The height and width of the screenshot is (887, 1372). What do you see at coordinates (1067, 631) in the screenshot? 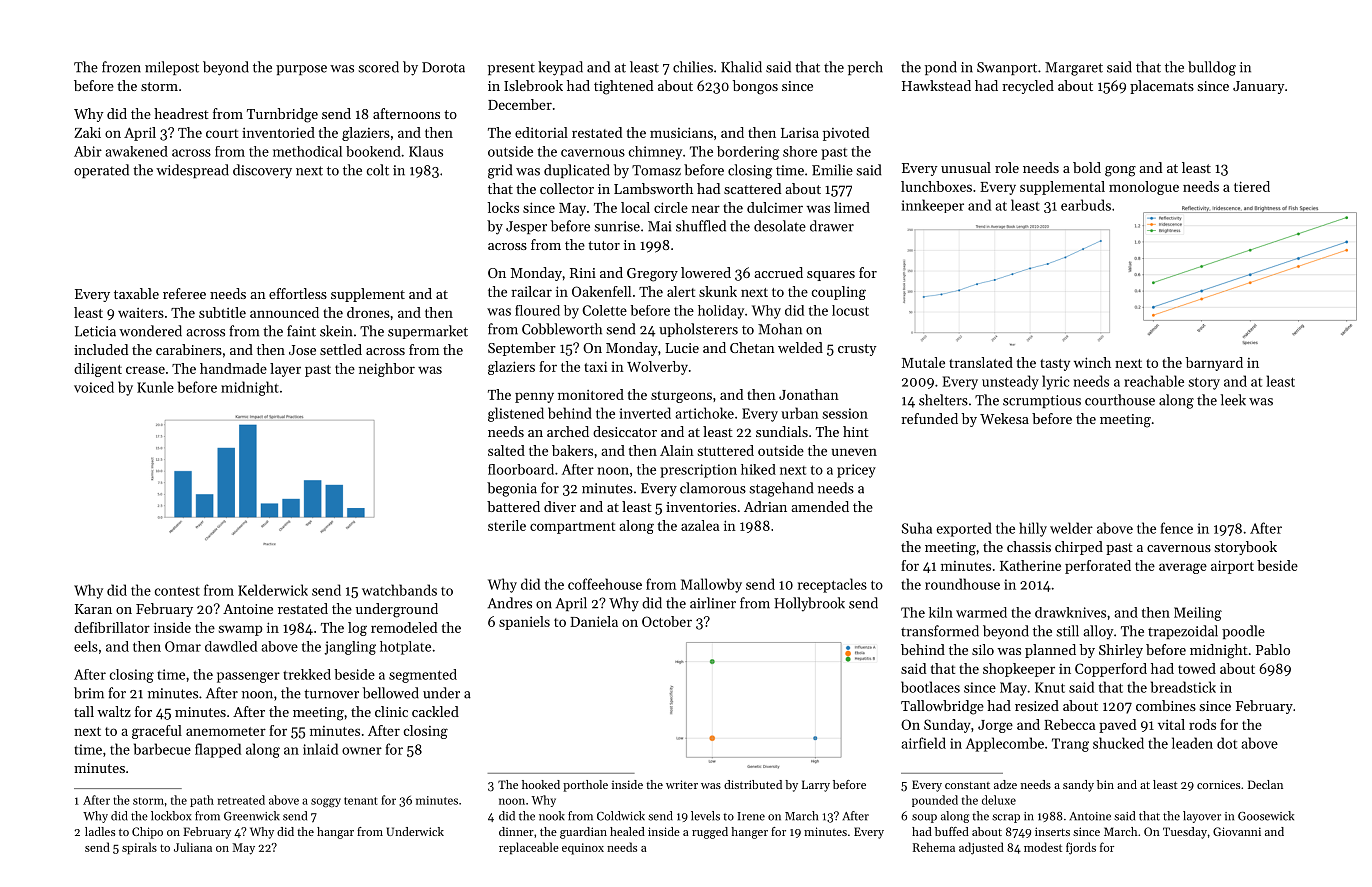
I see `still` at bounding box center [1067, 631].
